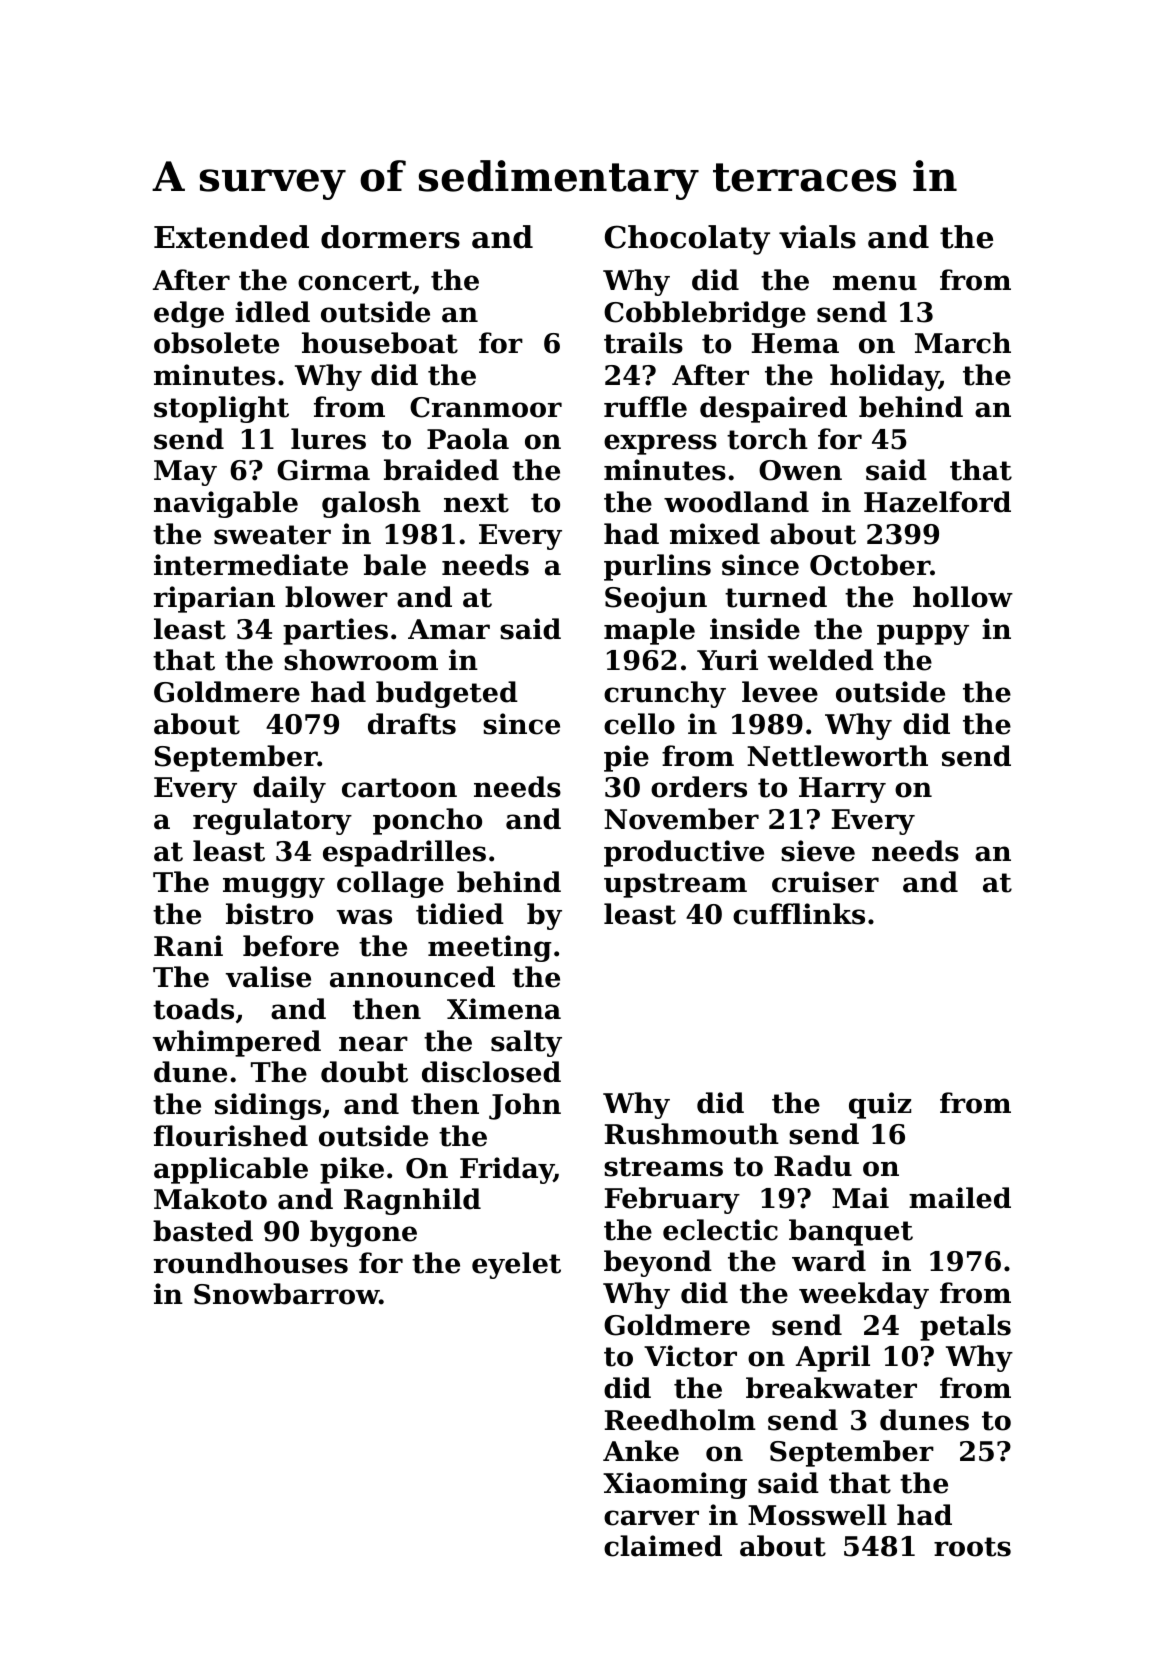 This screenshot has height=1654, width=1165. Describe the element at coordinates (875, 283) in the screenshot. I see `menu` at that location.
